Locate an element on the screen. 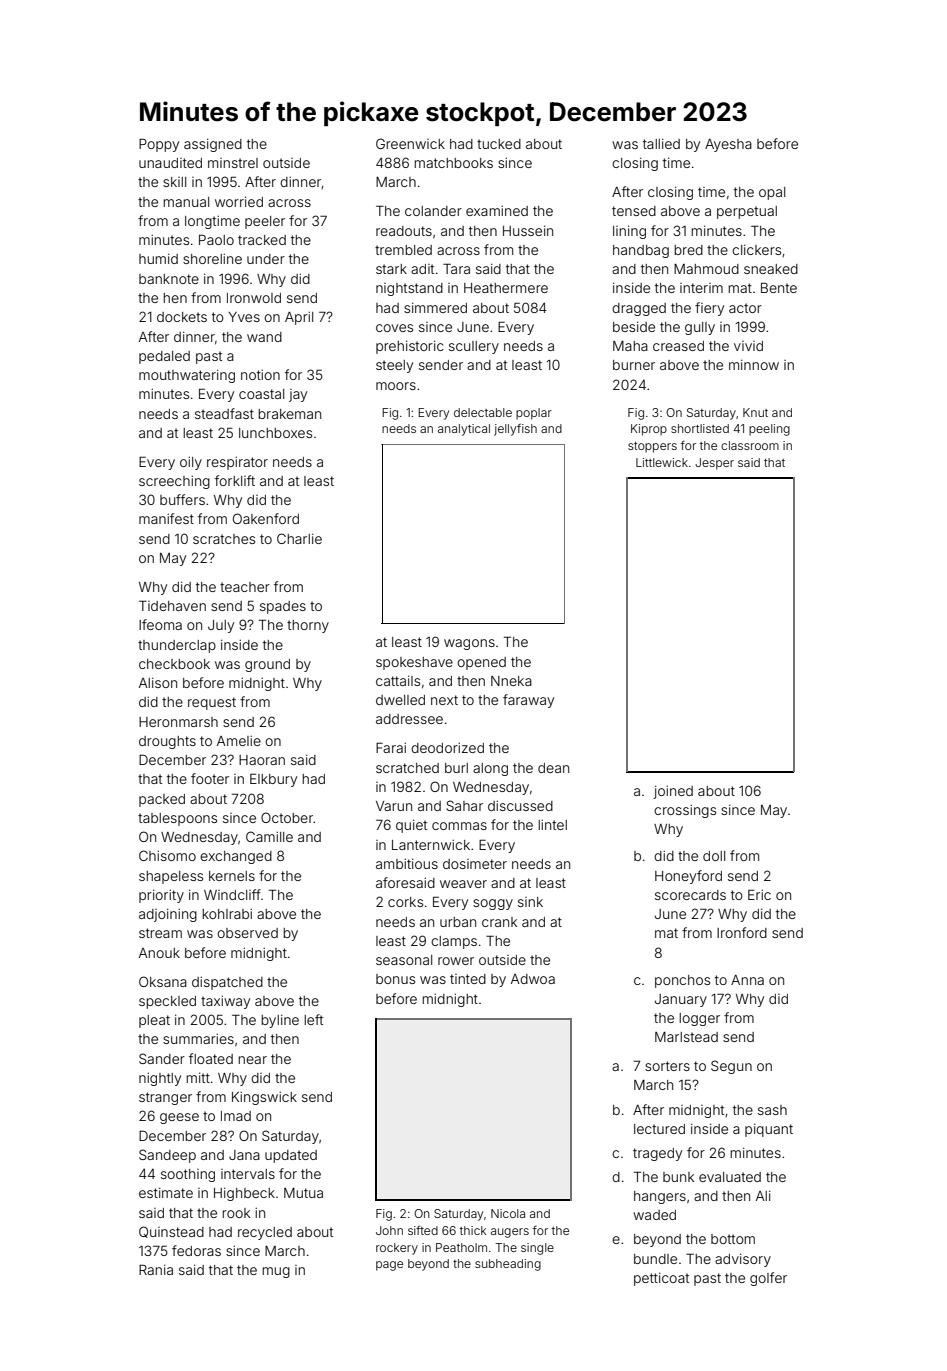  tallied is located at coordinates (661, 143).
